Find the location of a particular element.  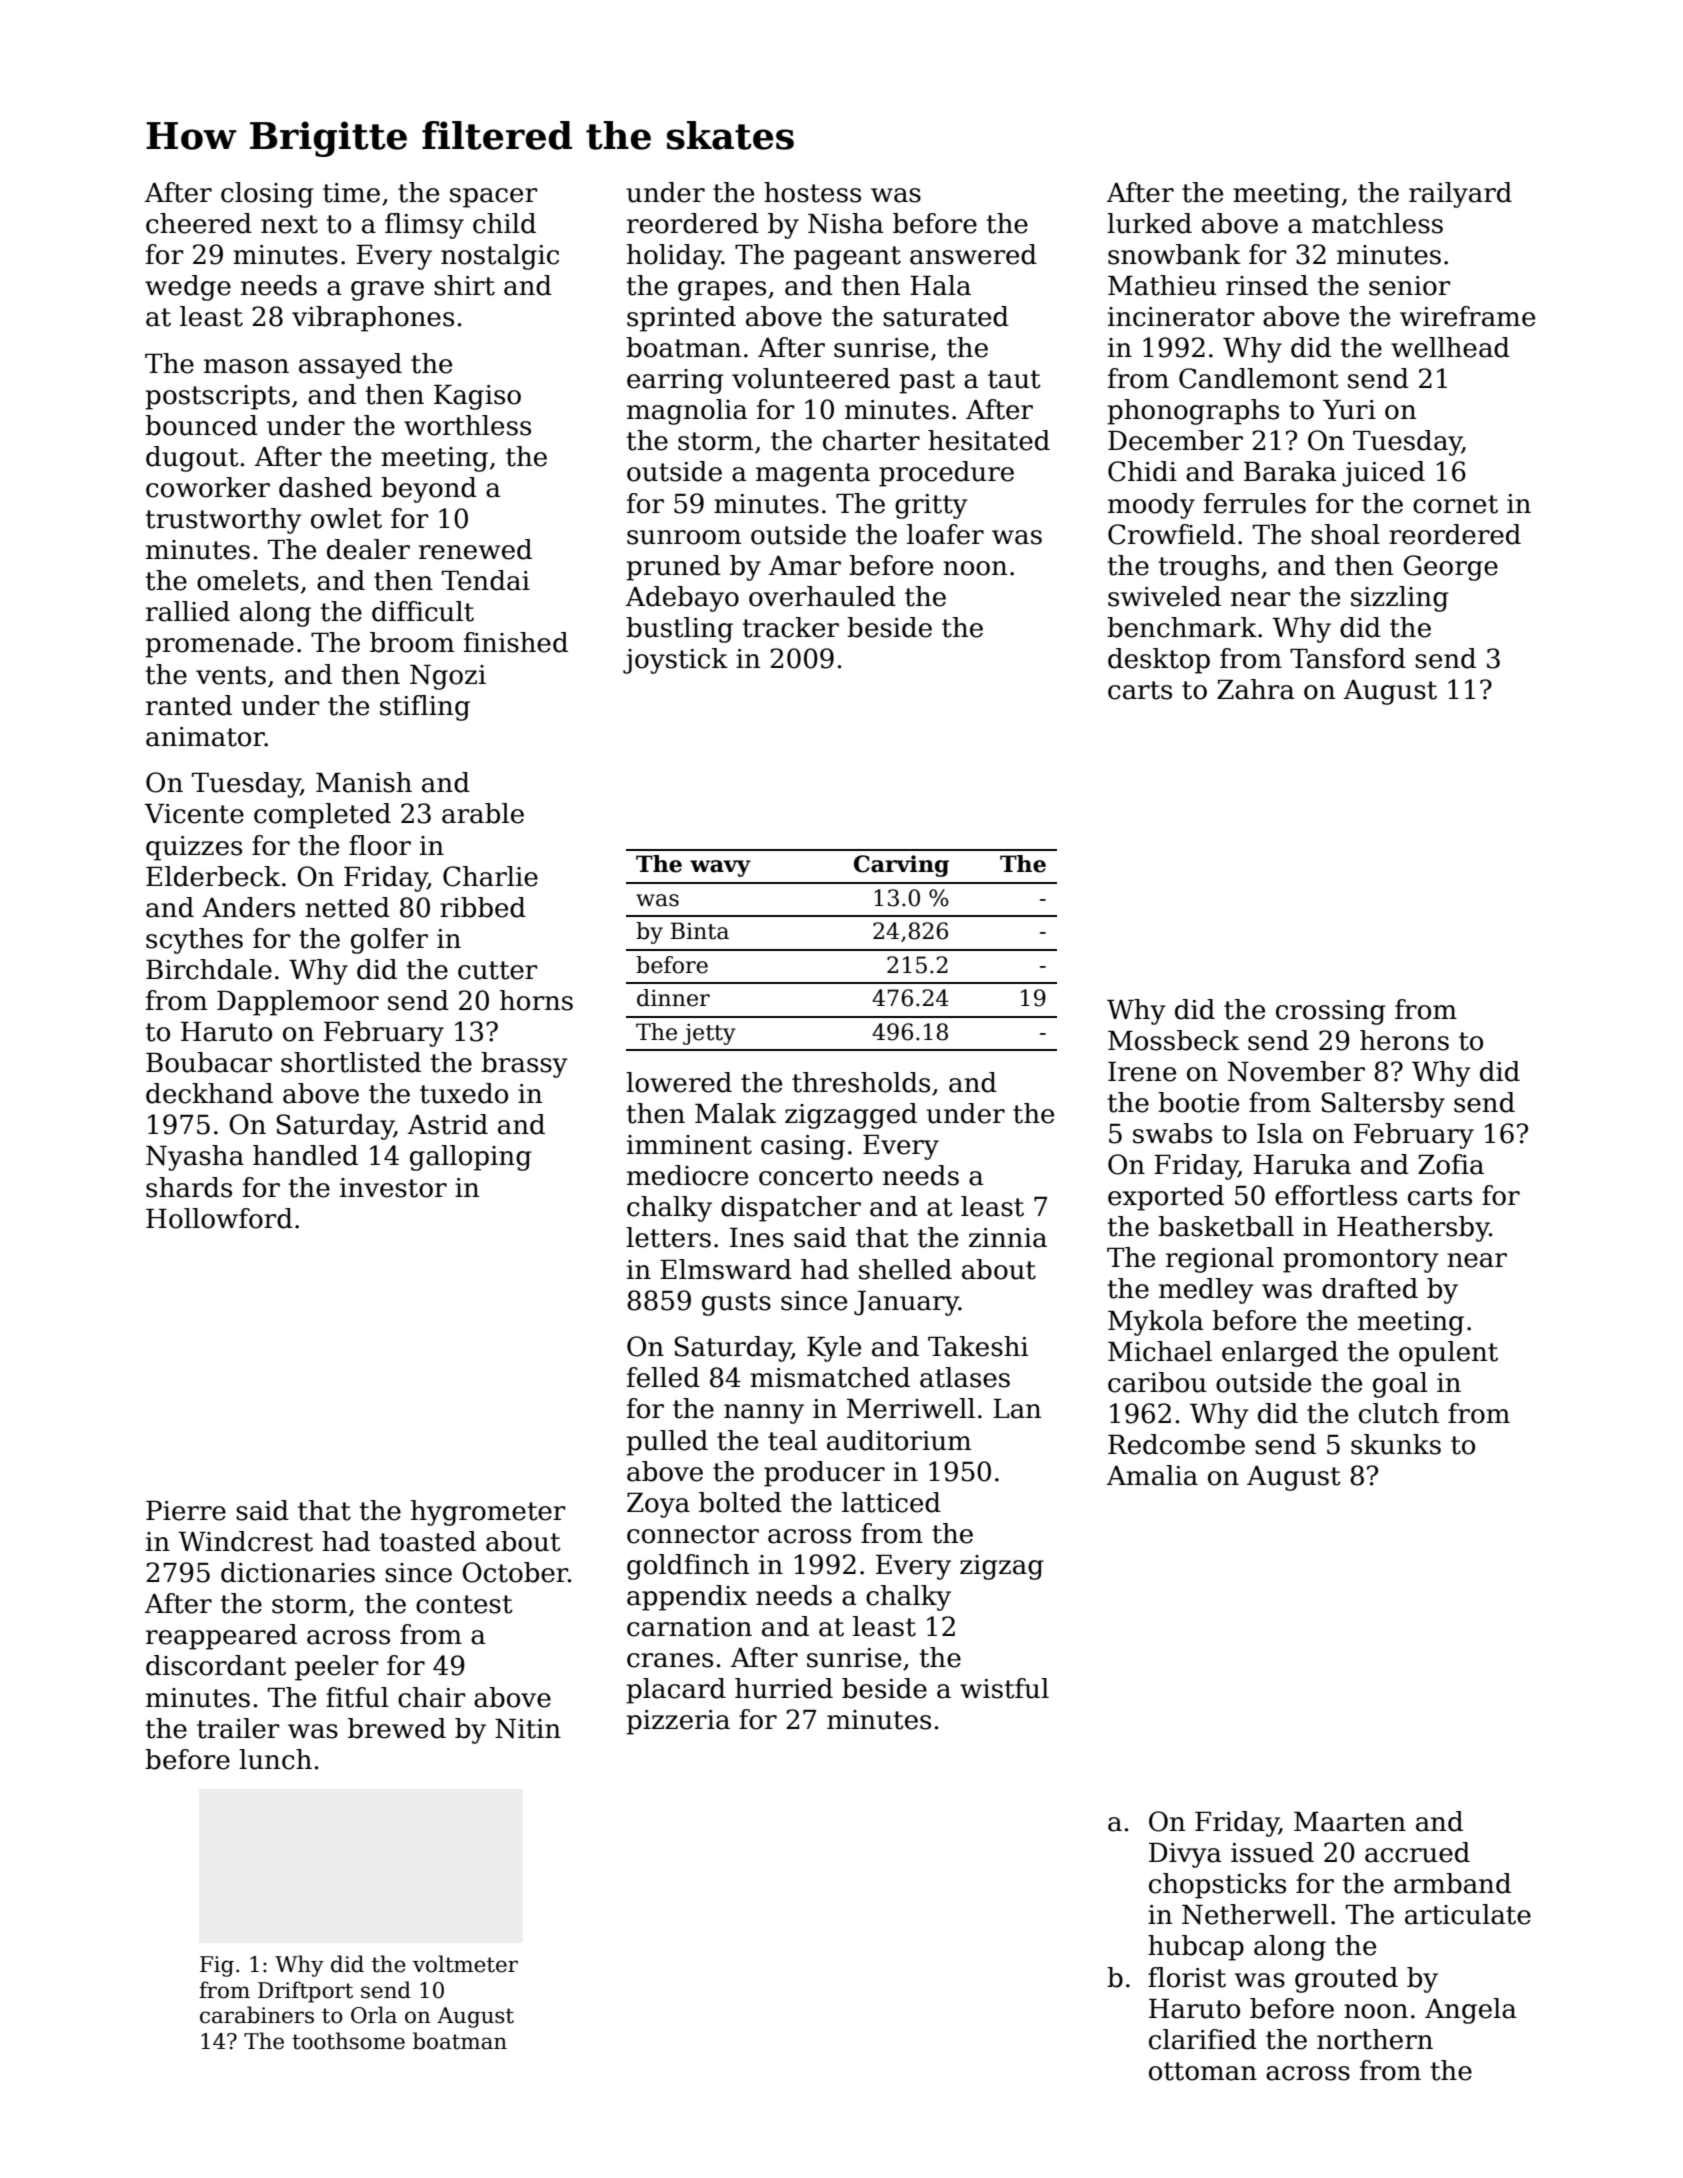

felled is located at coordinates (663, 1377).
